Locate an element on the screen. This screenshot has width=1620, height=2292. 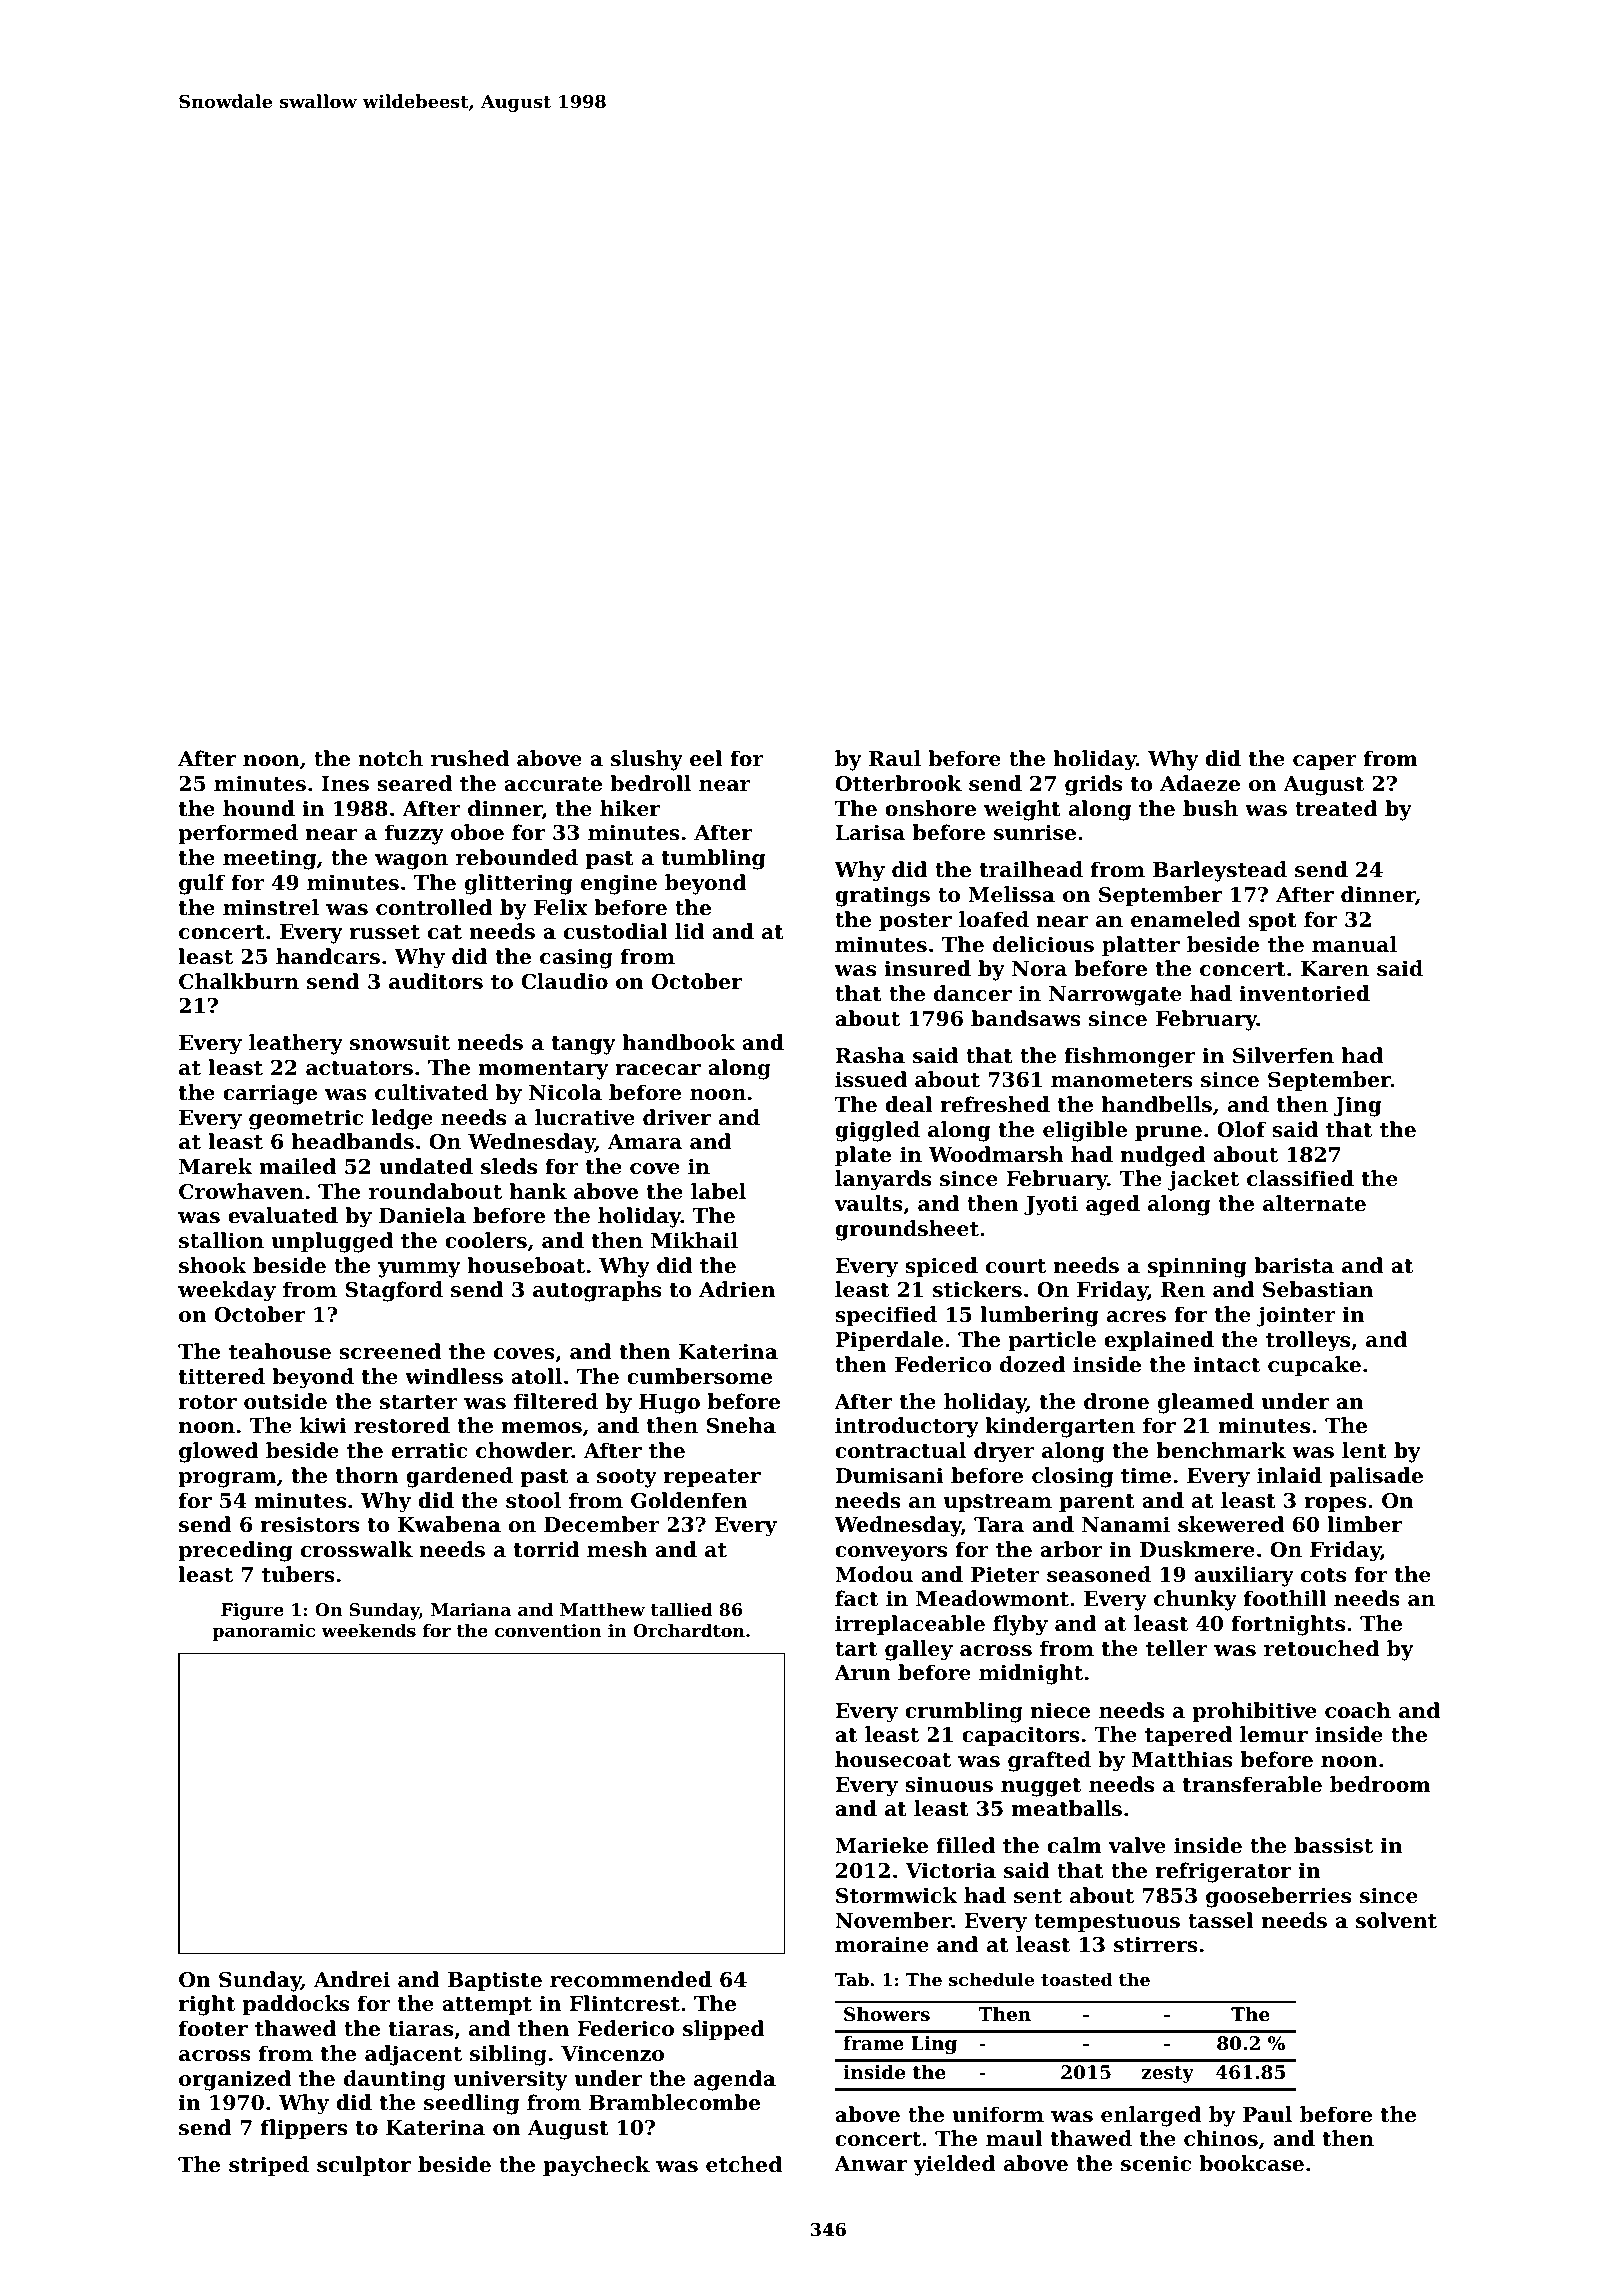
manometers is located at coordinates (1122, 1080).
